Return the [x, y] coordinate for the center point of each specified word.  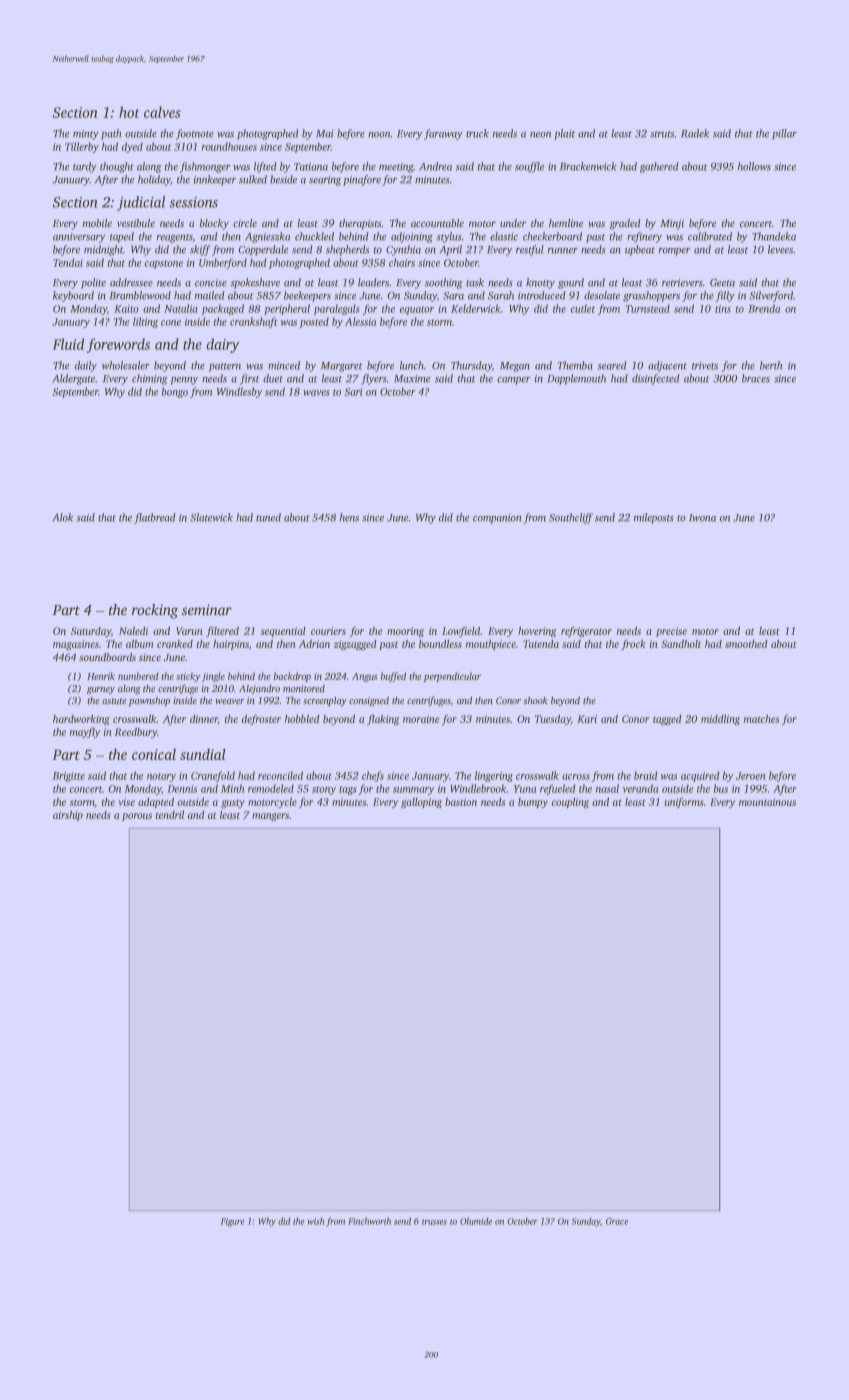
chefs [373, 776]
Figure [232, 1222]
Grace [617, 1221]
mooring [405, 632]
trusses [434, 1222]
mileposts [654, 518]
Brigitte [68, 777]
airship [68, 815]
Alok [62, 517]
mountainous [767, 802]
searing [325, 181]
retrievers [682, 283]
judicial [141, 203]
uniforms [684, 803]
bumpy [533, 803]
